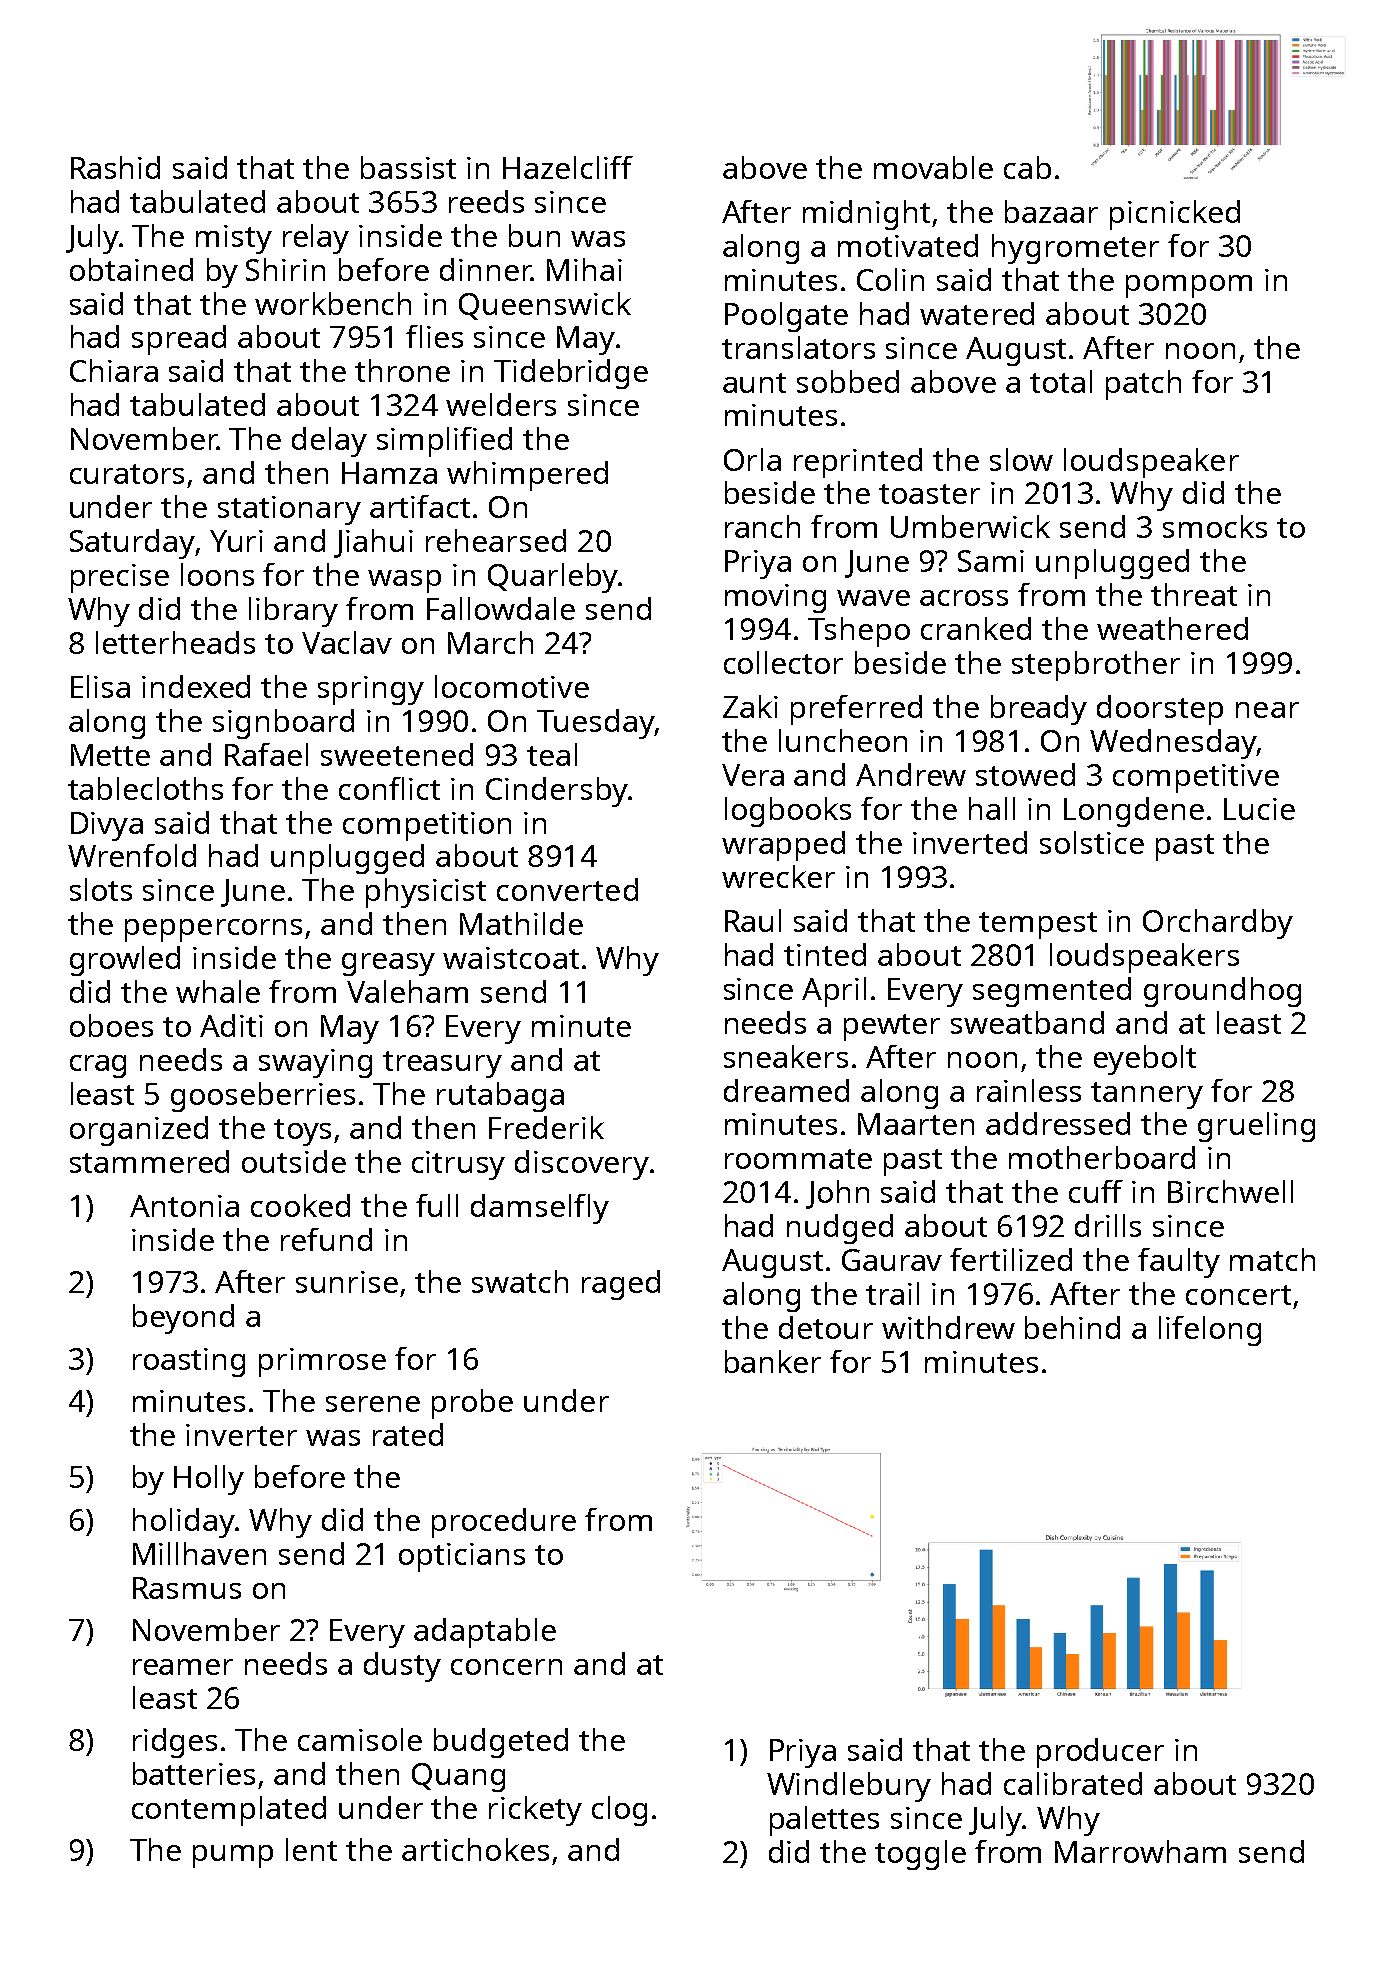  Describe the element at coordinates (315, 1063) in the screenshot. I see `swaying` at that location.
